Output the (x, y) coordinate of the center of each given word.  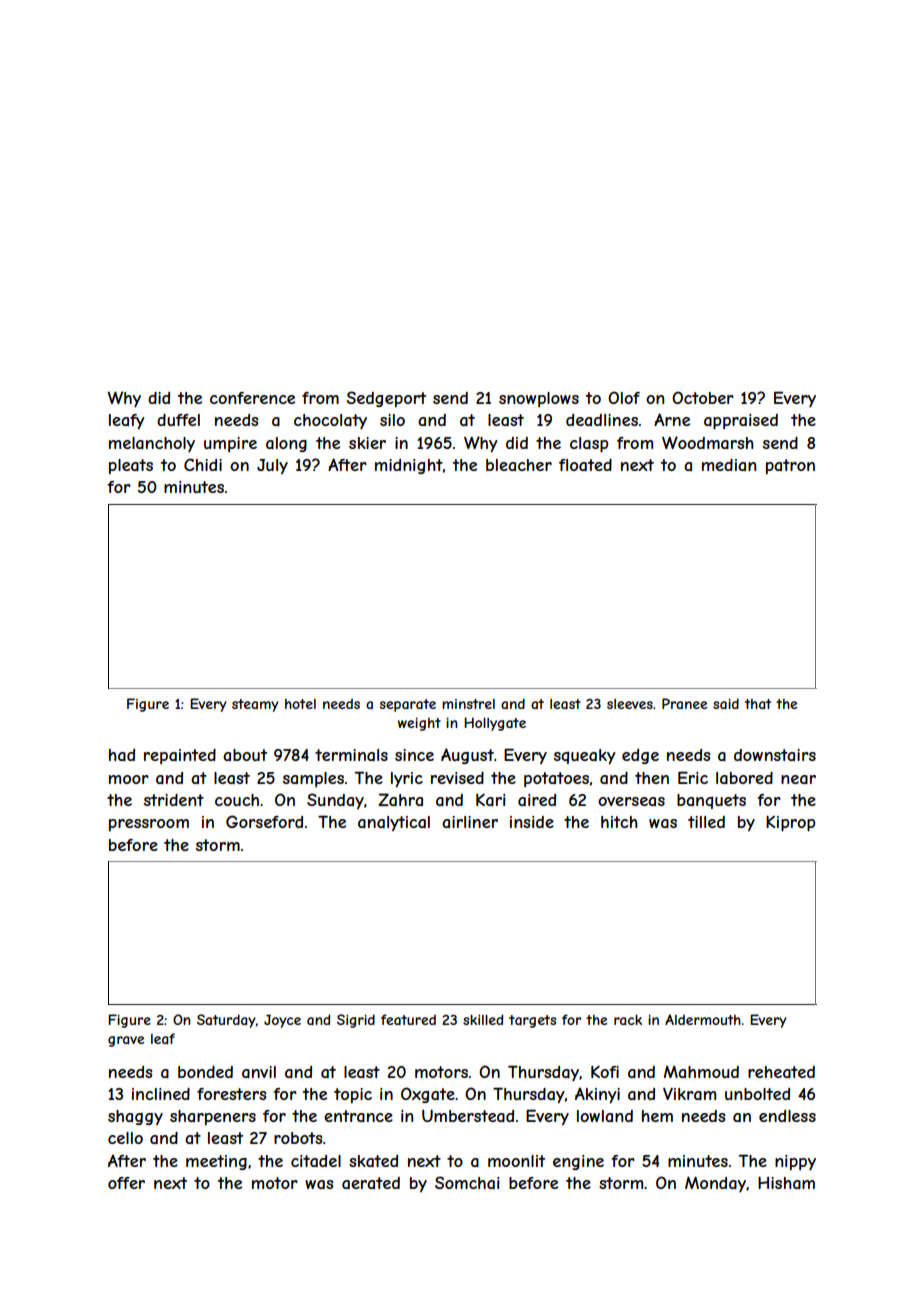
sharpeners (213, 1117)
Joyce (282, 1021)
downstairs (775, 755)
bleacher (519, 465)
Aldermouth (703, 1019)
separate (408, 705)
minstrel (468, 704)
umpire (230, 444)
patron (790, 466)
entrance (358, 1116)
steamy (255, 705)
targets (532, 1021)
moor (129, 779)
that (758, 704)
